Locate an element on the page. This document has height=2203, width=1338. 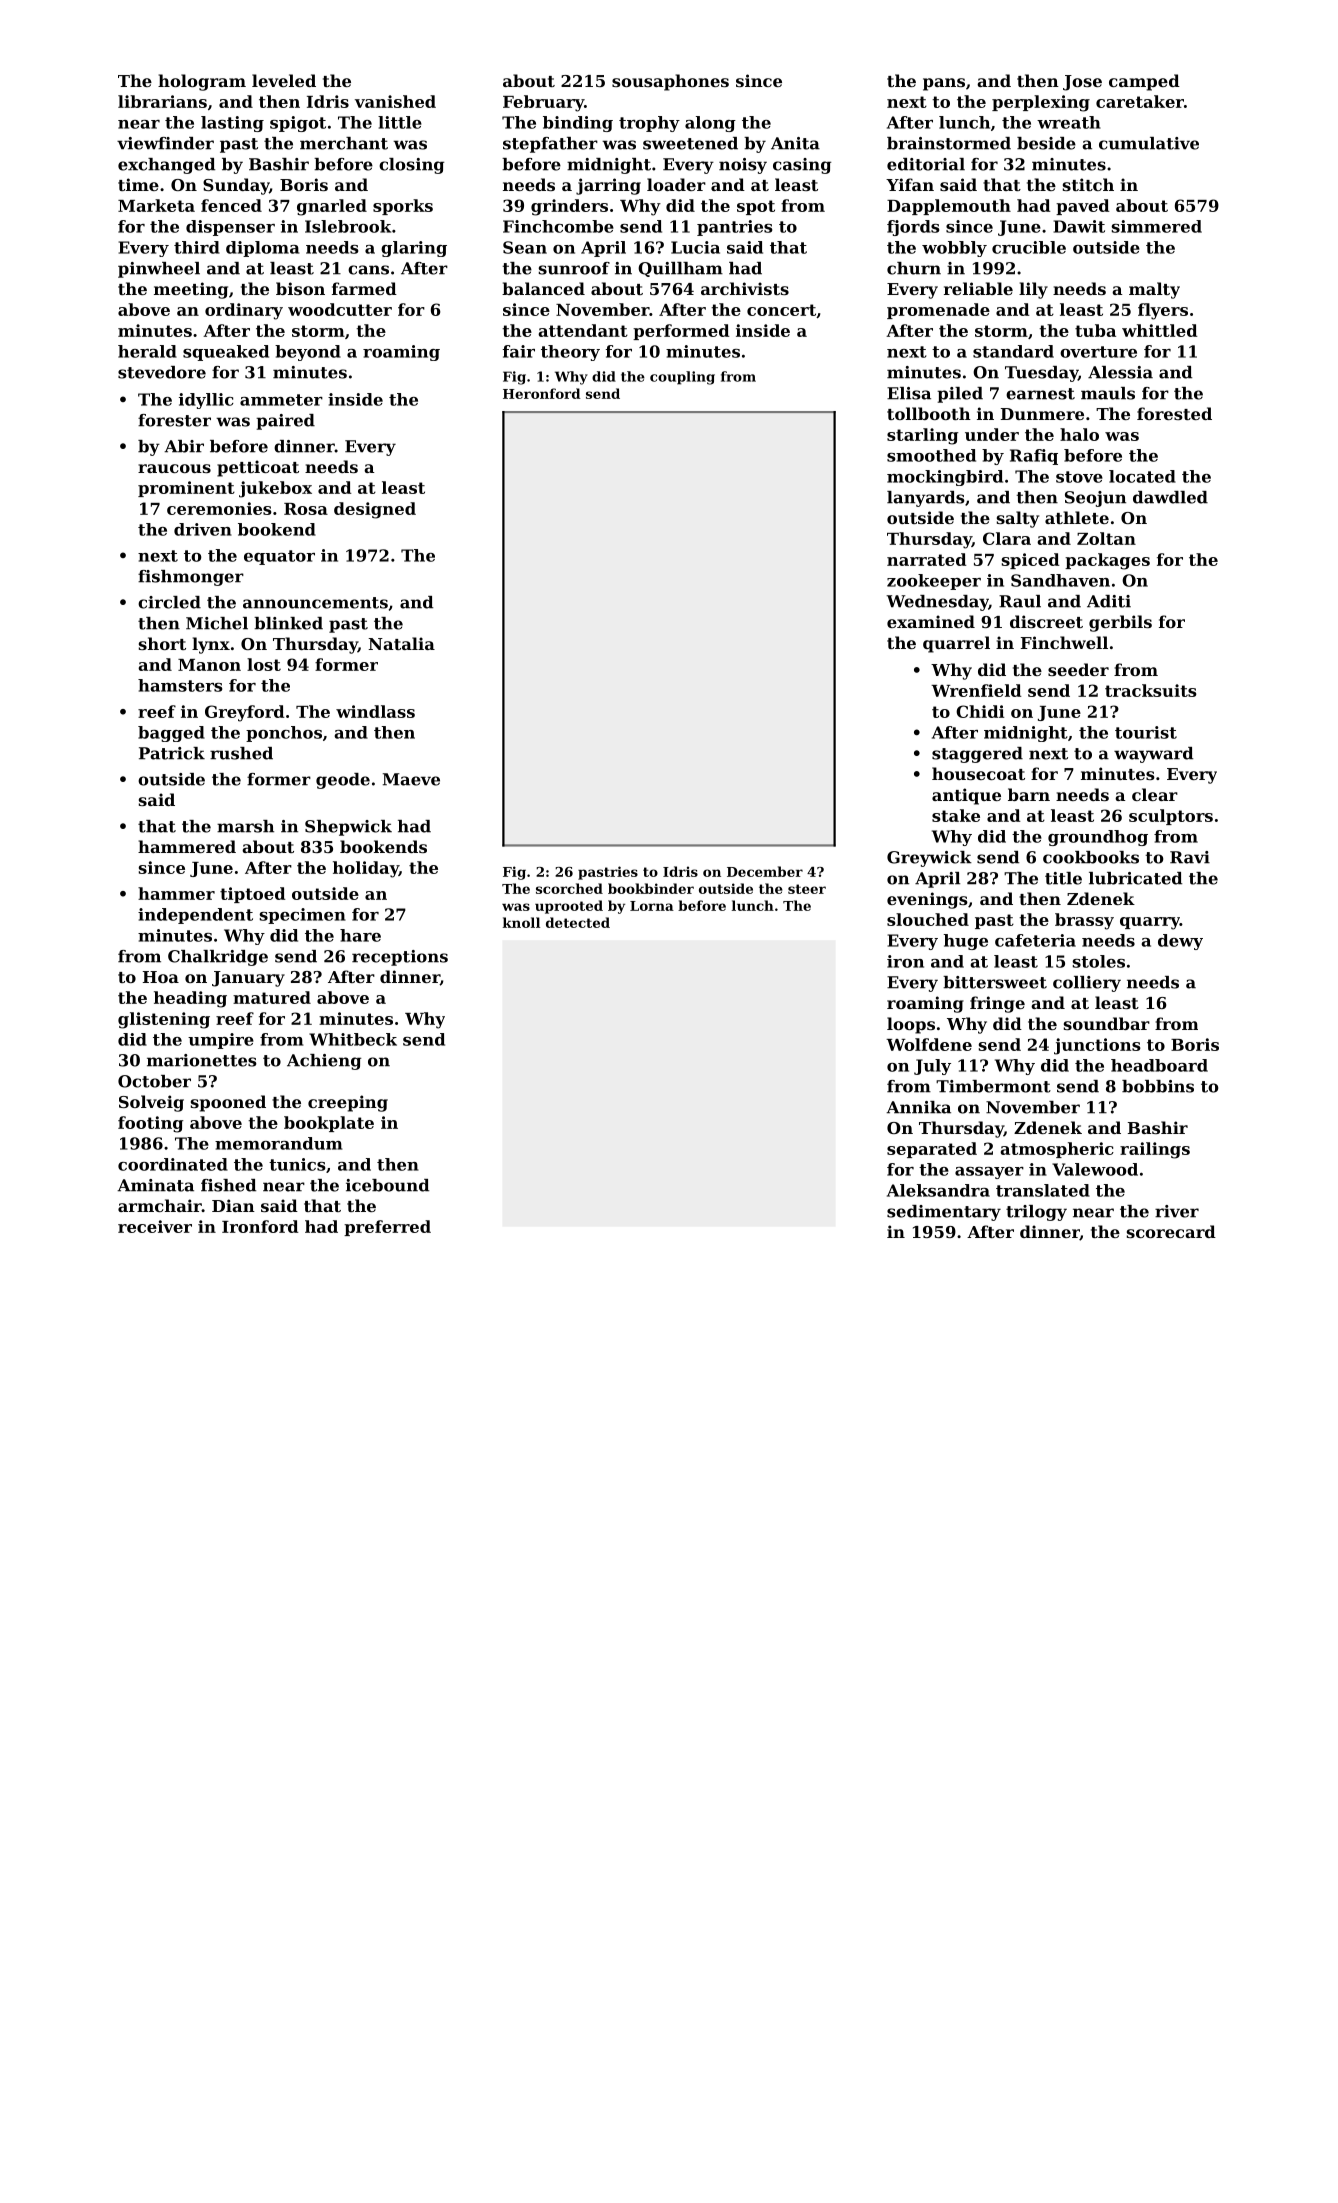
sousaphones is located at coordinates (670, 82).
